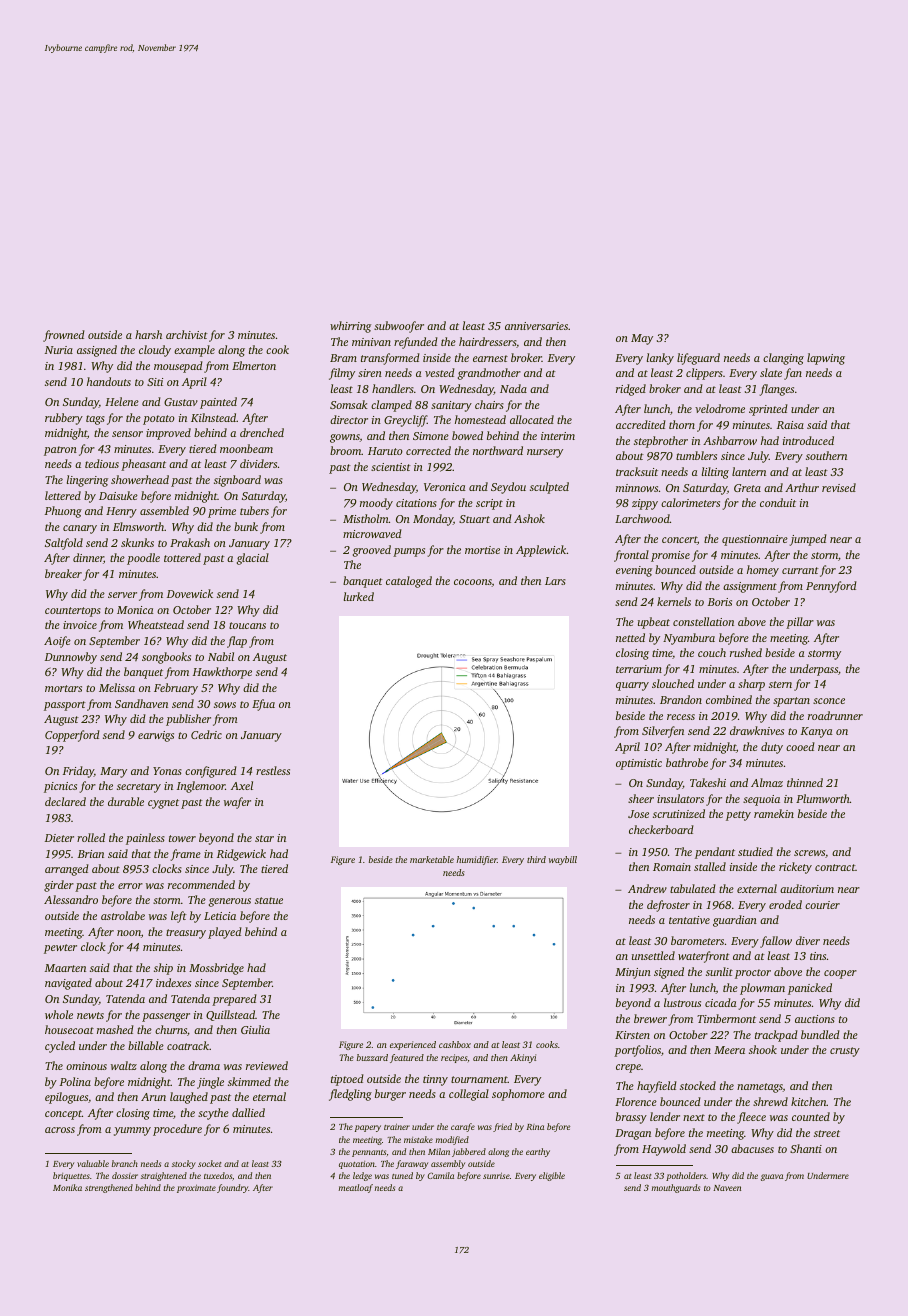 This document has width=908, height=1316. I want to click on frowned, so click(64, 336).
